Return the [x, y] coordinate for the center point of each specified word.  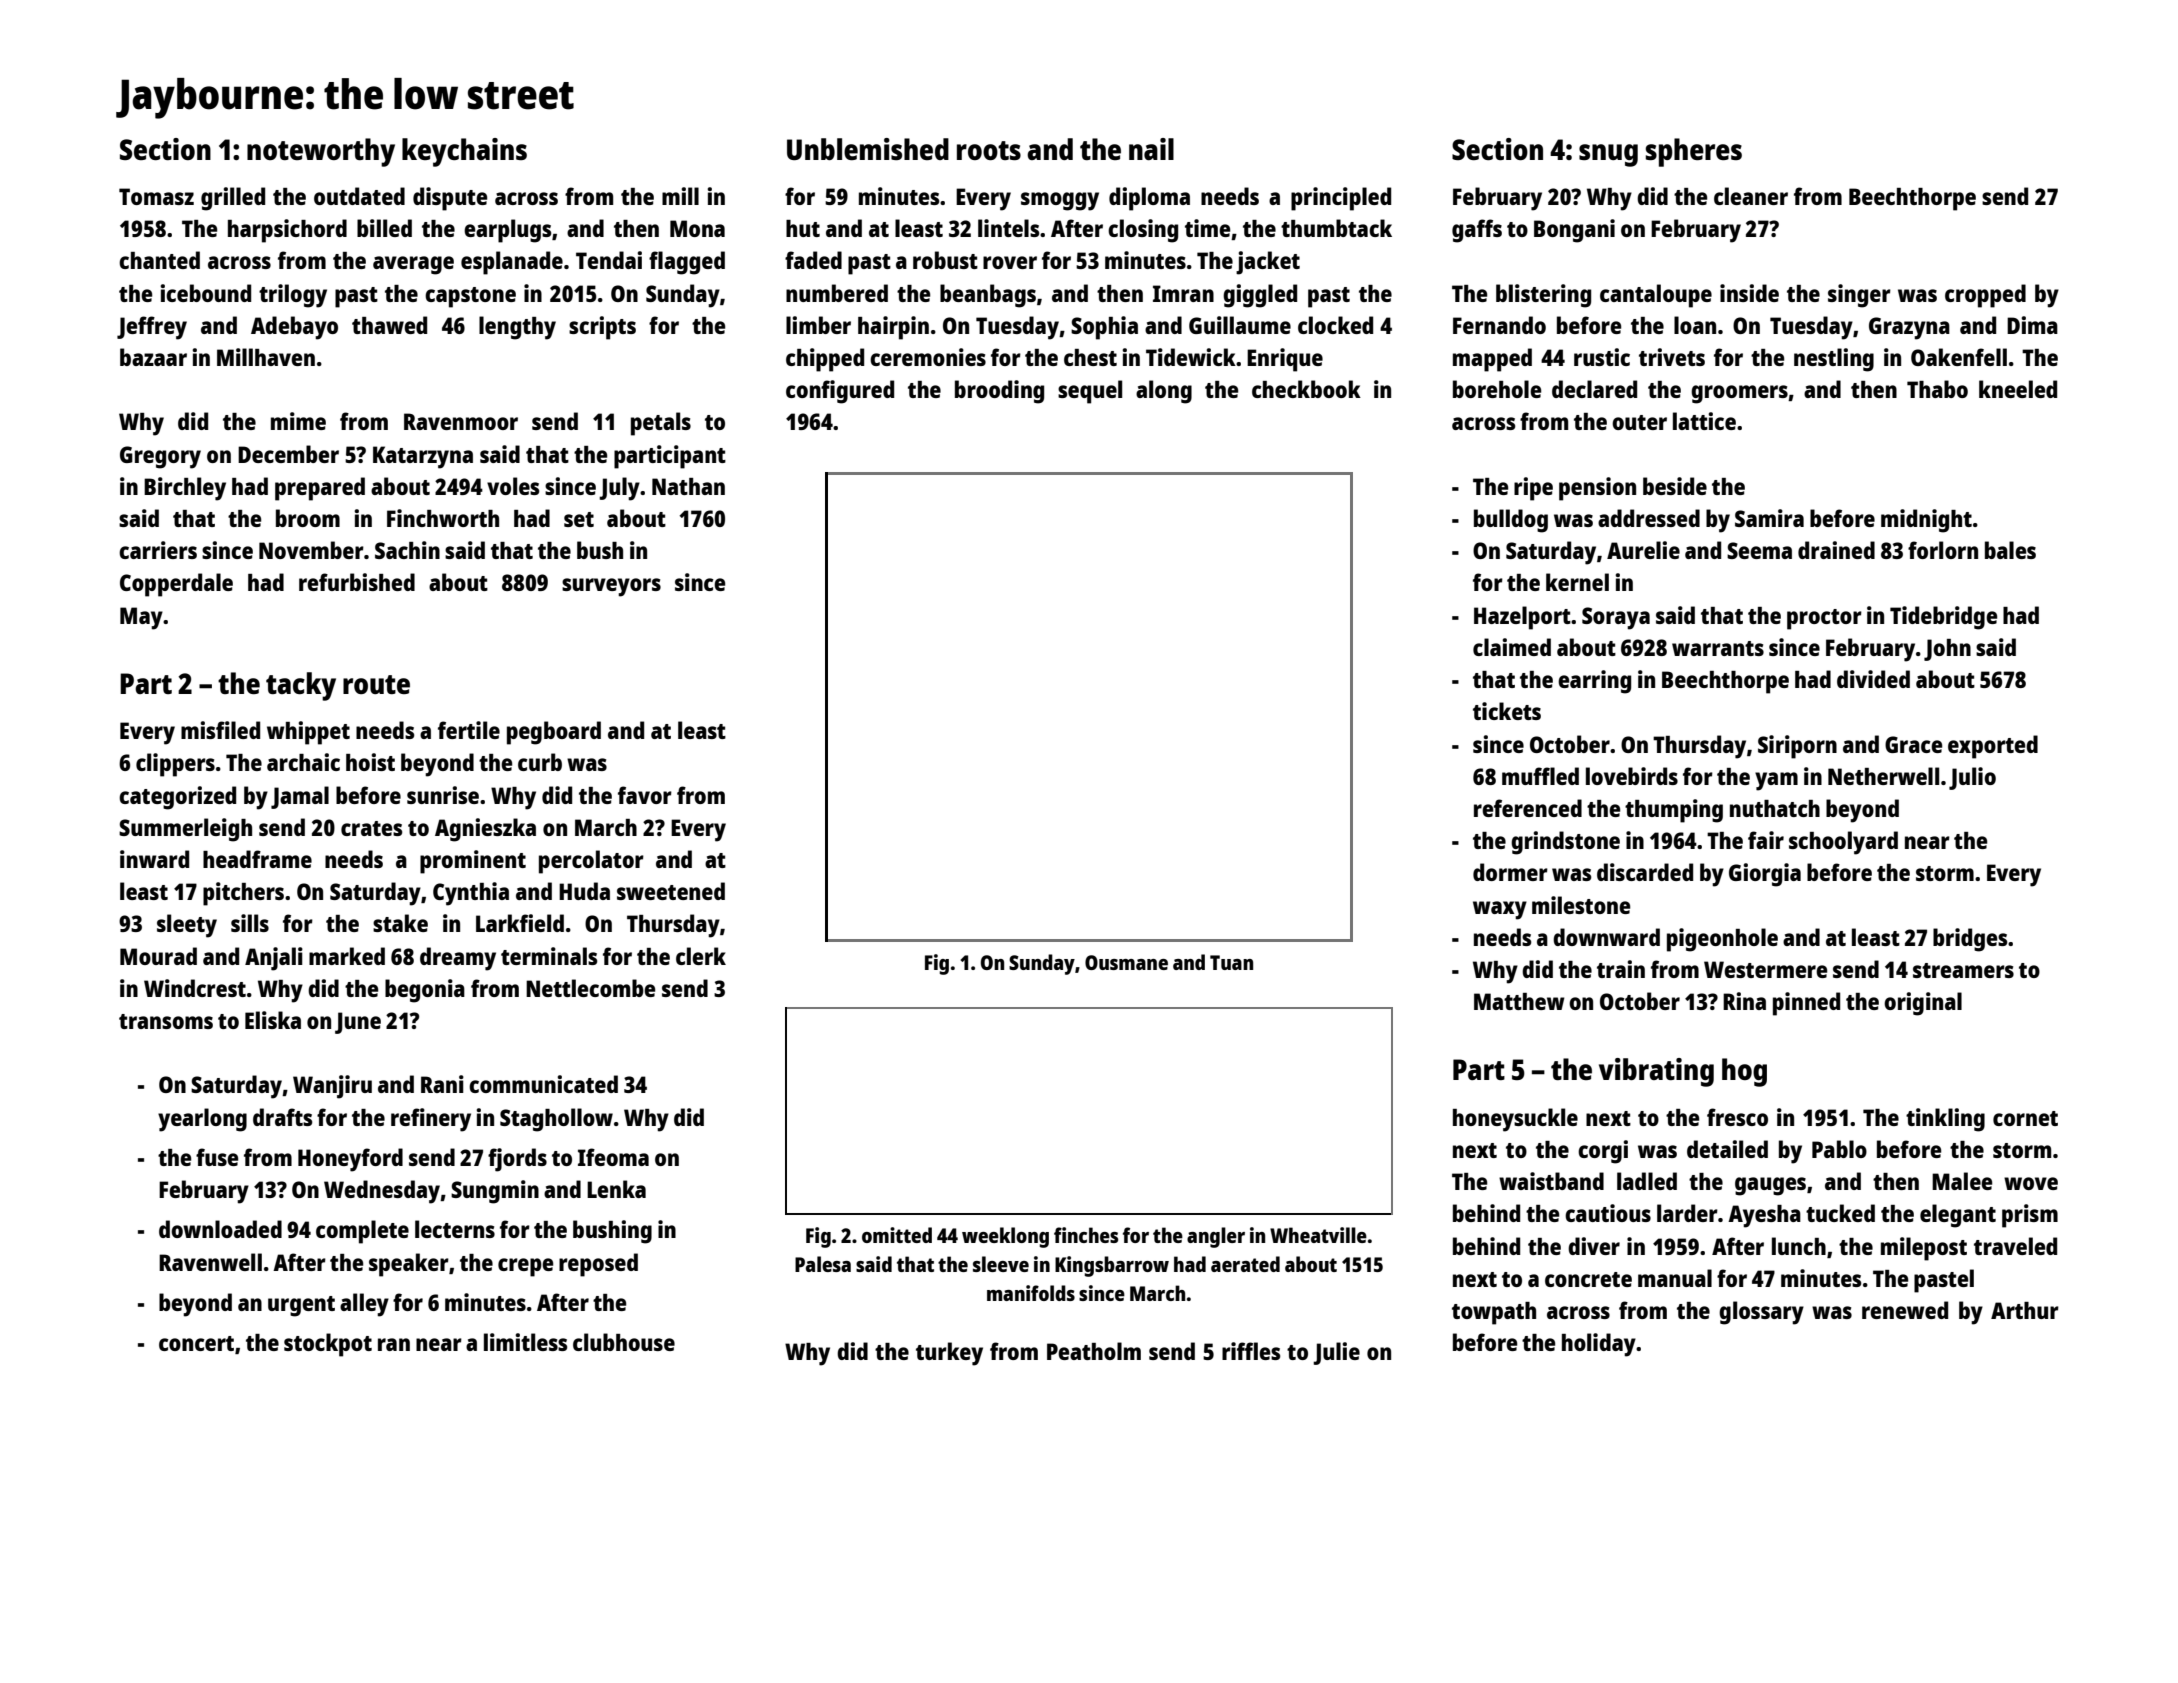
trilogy [293, 296]
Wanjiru [332, 1087]
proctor [1824, 619]
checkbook [1306, 389]
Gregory [160, 457]
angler [1216, 1237]
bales [2010, 550]
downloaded [220, 1229]
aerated [1245, 1264]
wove [2031, 1183]
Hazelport [1522, 618]
